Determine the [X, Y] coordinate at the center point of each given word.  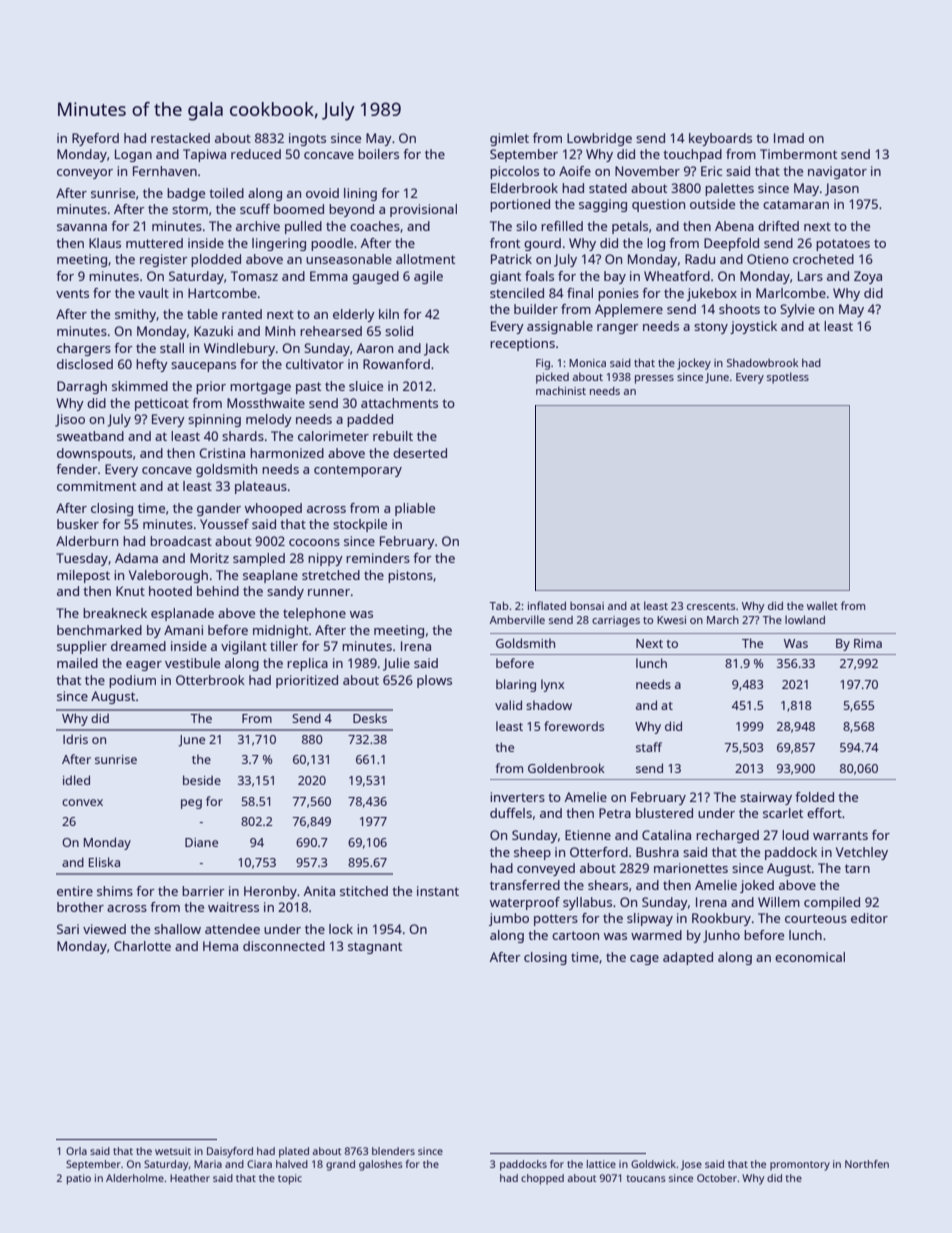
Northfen [867, 1164]
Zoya [868, 277]
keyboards [720, 139]
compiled [832, 903]
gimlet [509, 139]
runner [329, 592]
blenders [393, 1151]
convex [82, 802]
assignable [560, 327]
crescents [711, 606]
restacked [180, 138]
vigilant [244, 647]
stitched [364, 891]
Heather [190, 1178]
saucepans [203, 367]
